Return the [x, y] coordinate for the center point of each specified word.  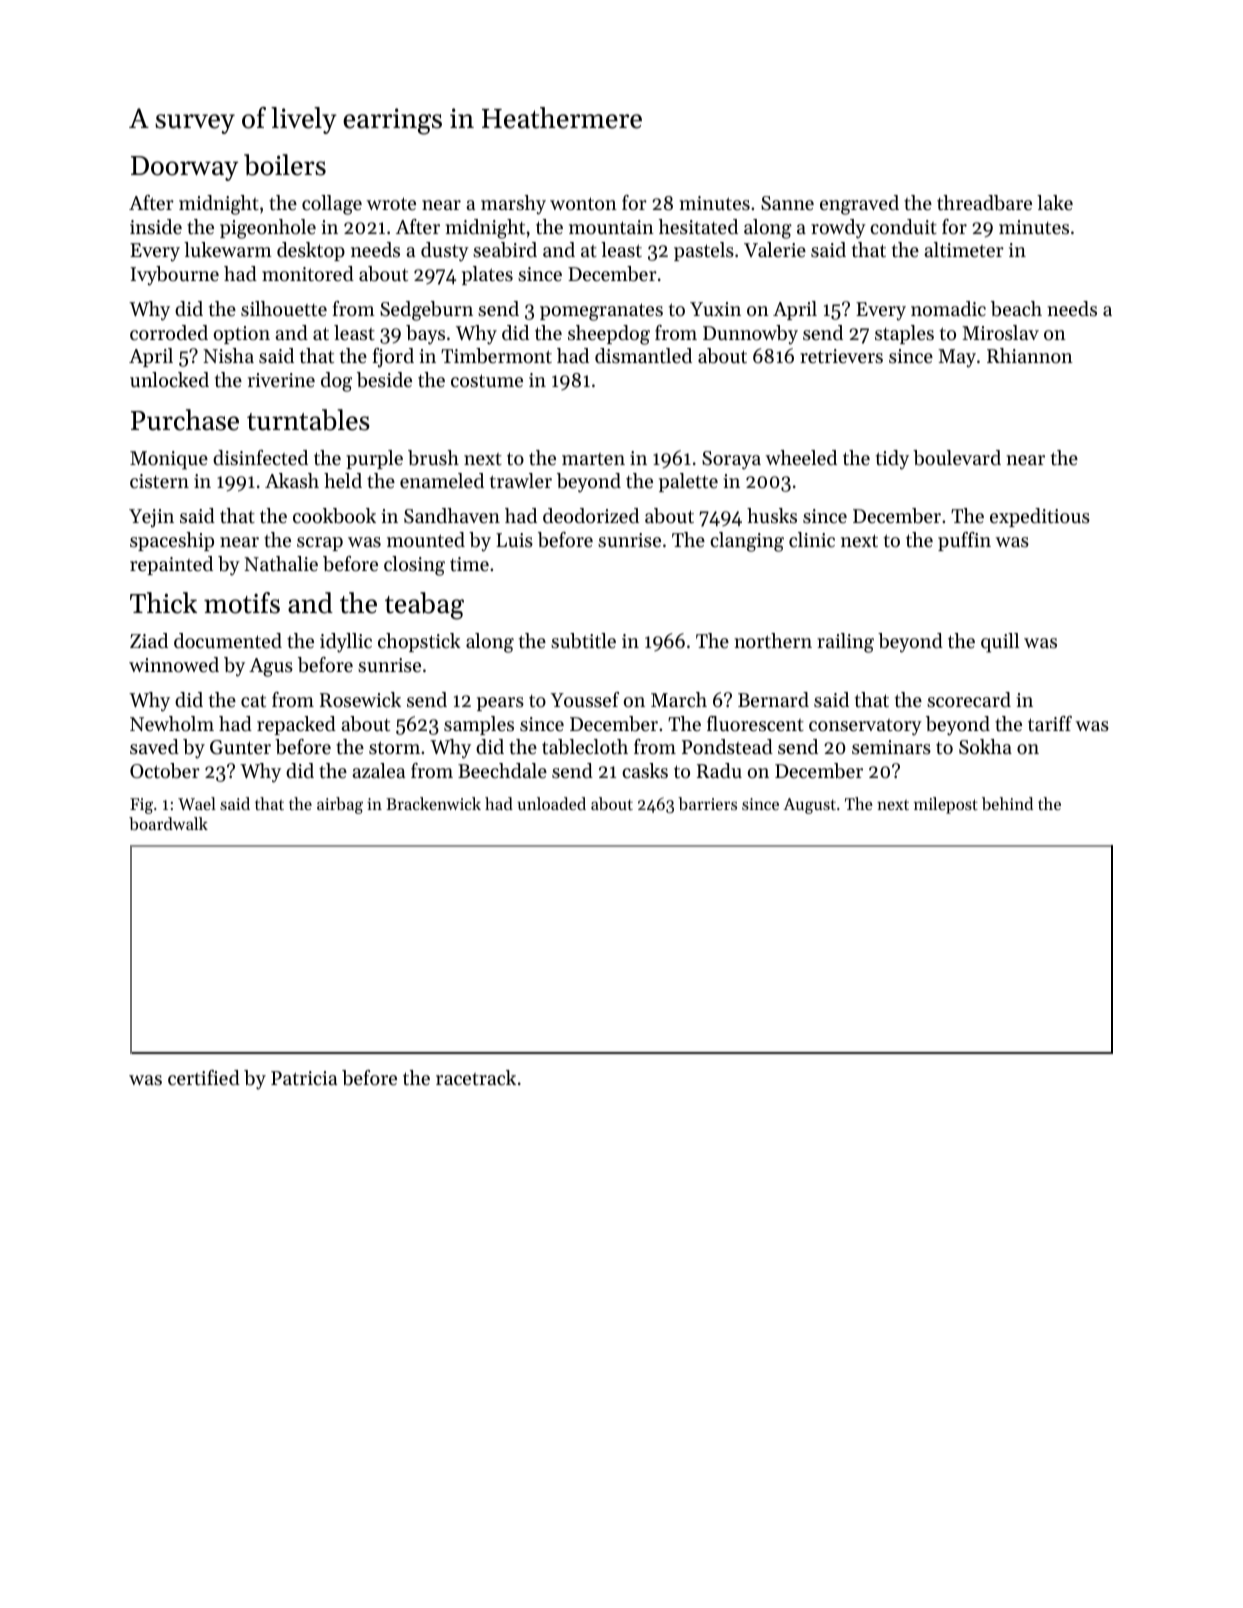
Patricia [304, 1078]
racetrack [476, 1078]
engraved [859, 205]
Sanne [787, 203]
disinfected [260, 458]
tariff [1050, 724]
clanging [747, 542]
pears [500, 704]
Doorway [184, 168]
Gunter [240, 747]
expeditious [1040, 517]
